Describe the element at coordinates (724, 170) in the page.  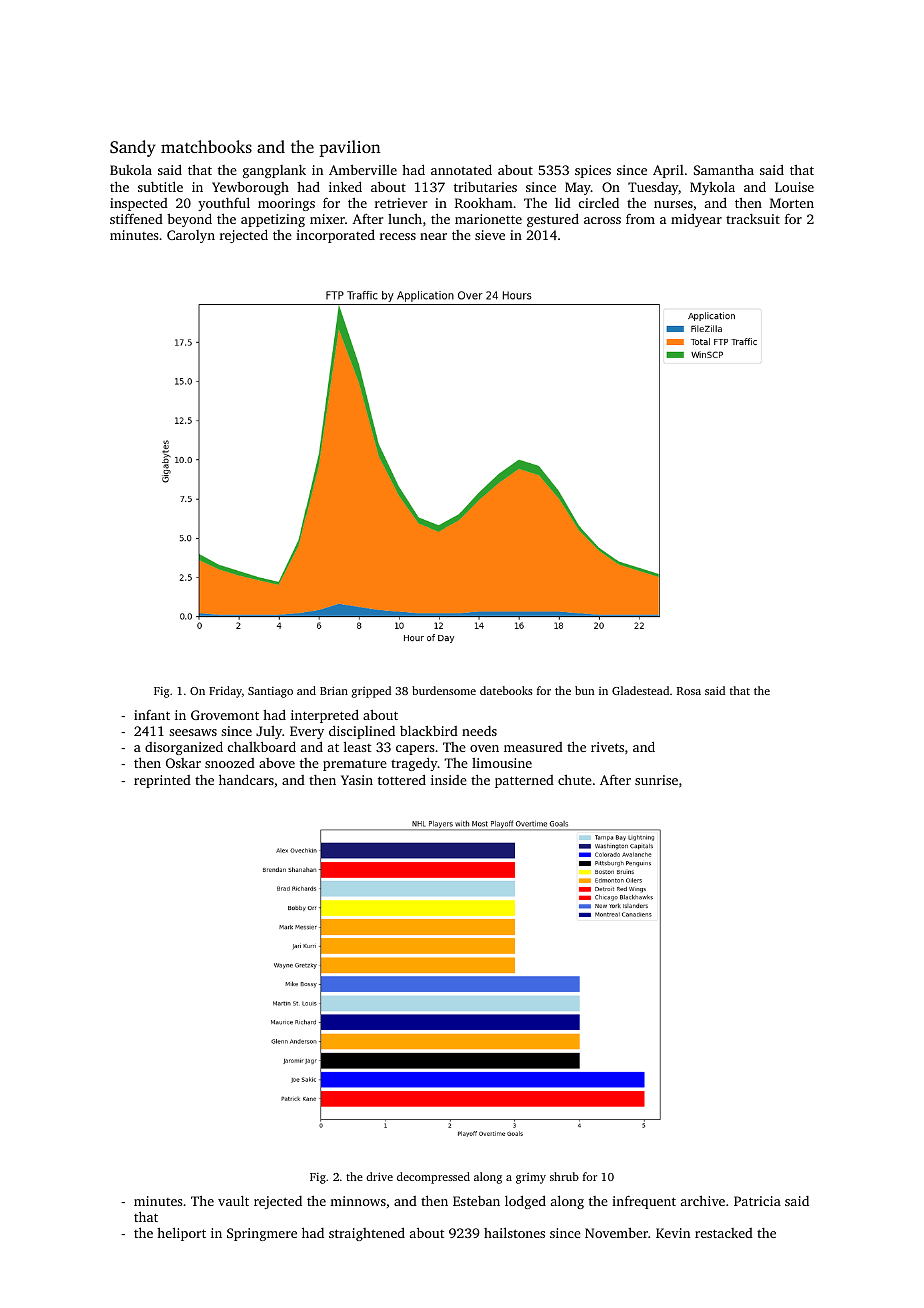
I see `Samantha` at that location.
